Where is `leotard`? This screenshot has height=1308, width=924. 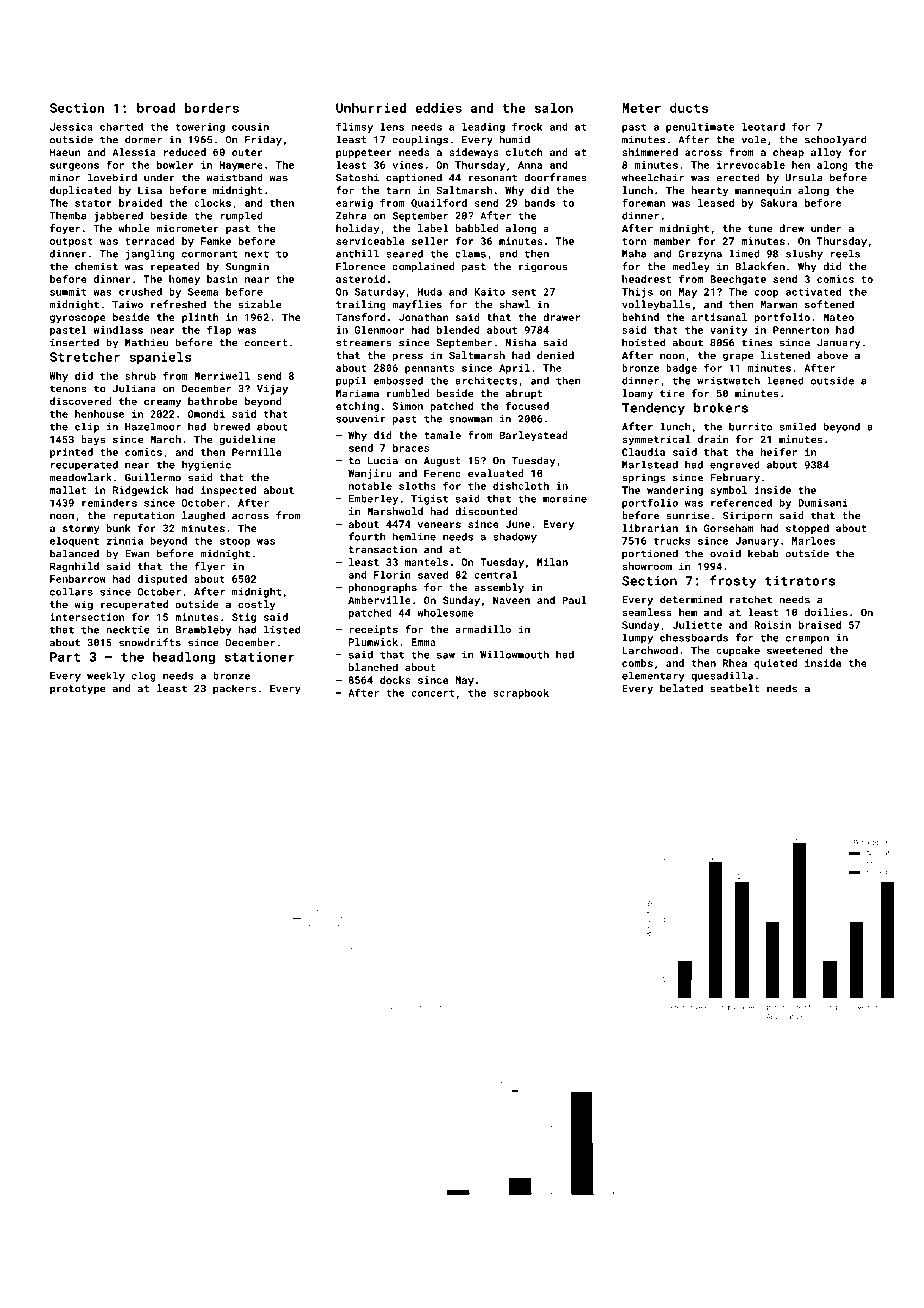
leotard is located at coordinates (763, 127).
